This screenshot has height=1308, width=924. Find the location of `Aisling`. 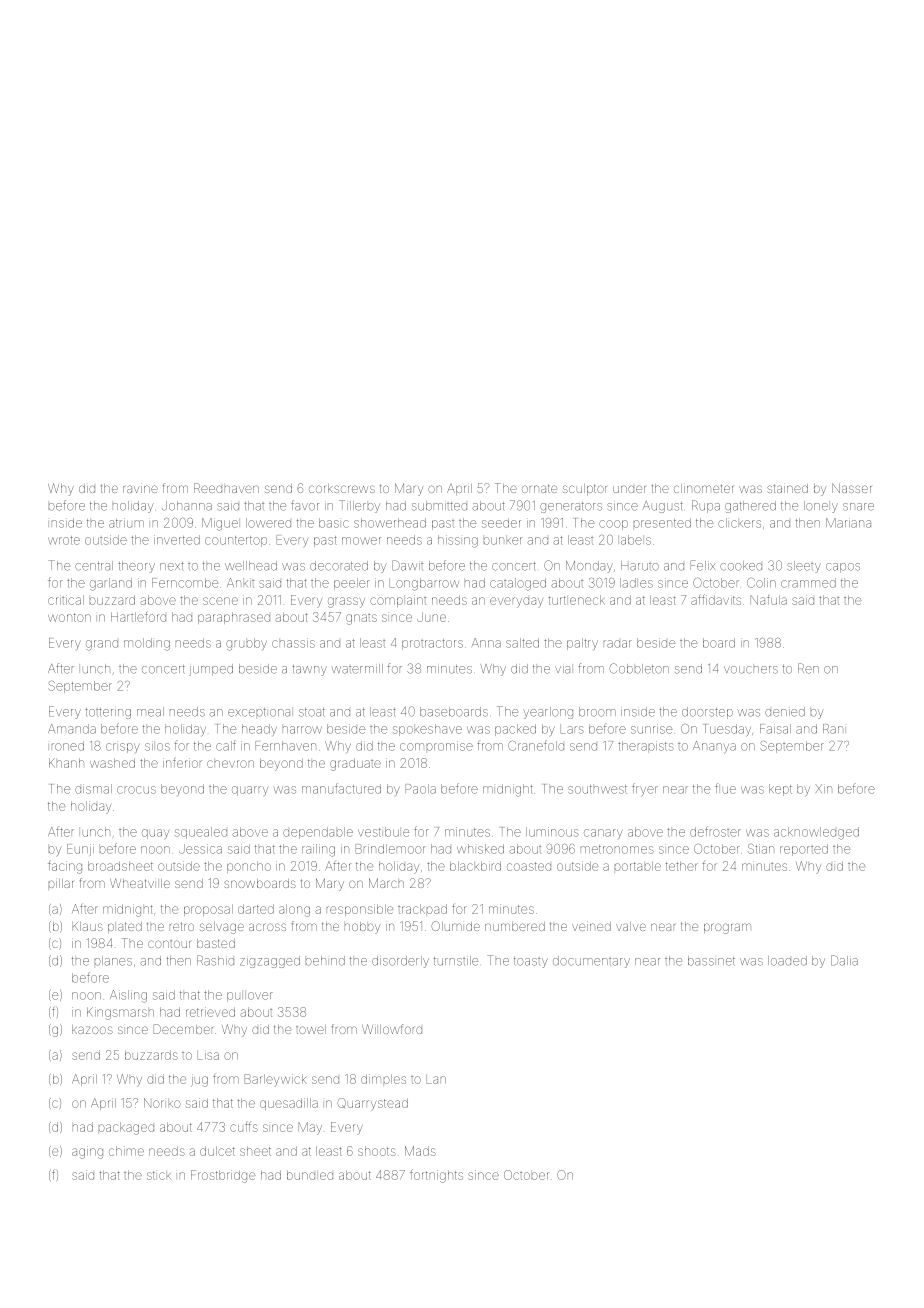

Aisling is located at coordinates (128, 996).
